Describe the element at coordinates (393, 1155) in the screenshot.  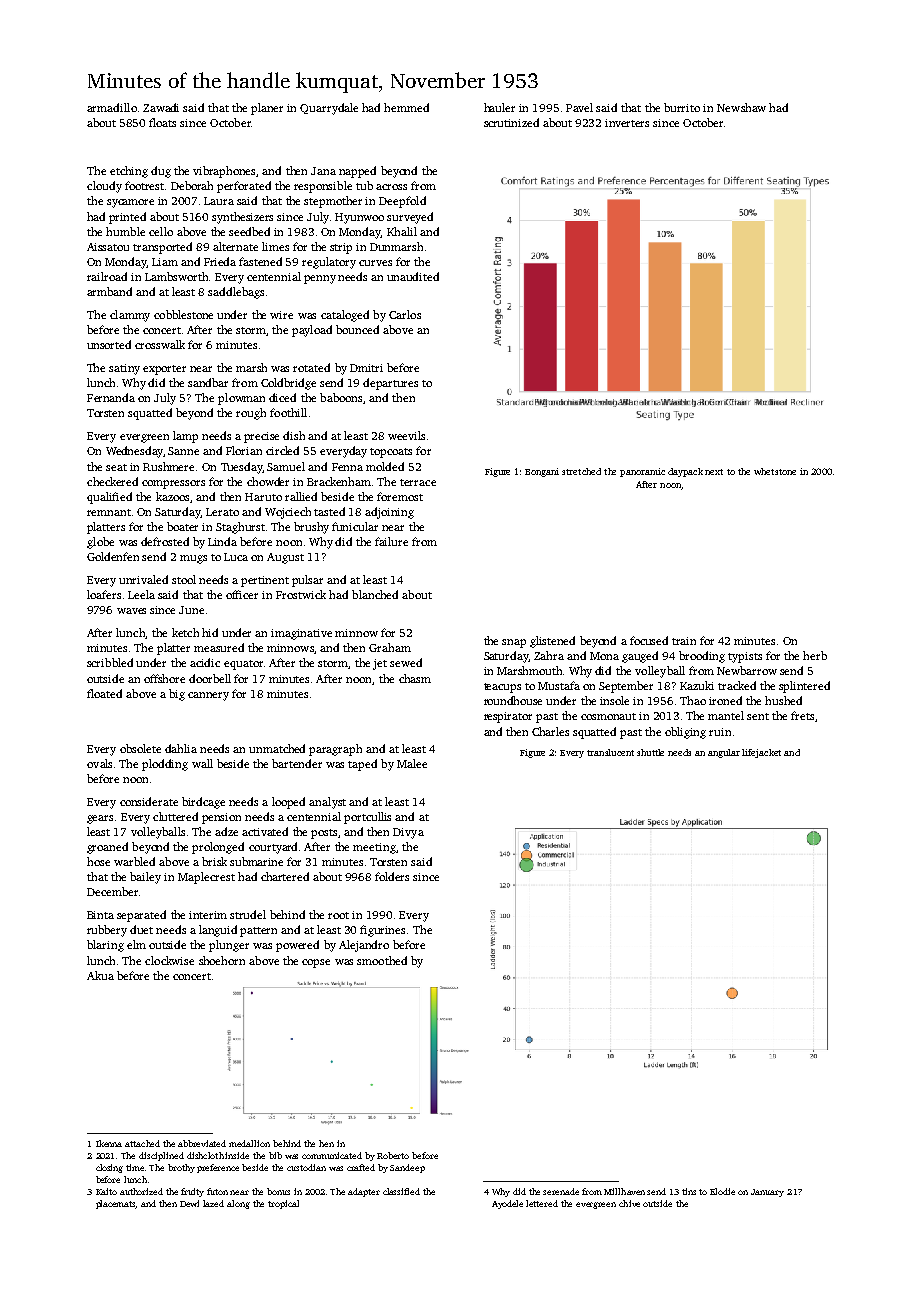
I see `Roberto` at that location.
